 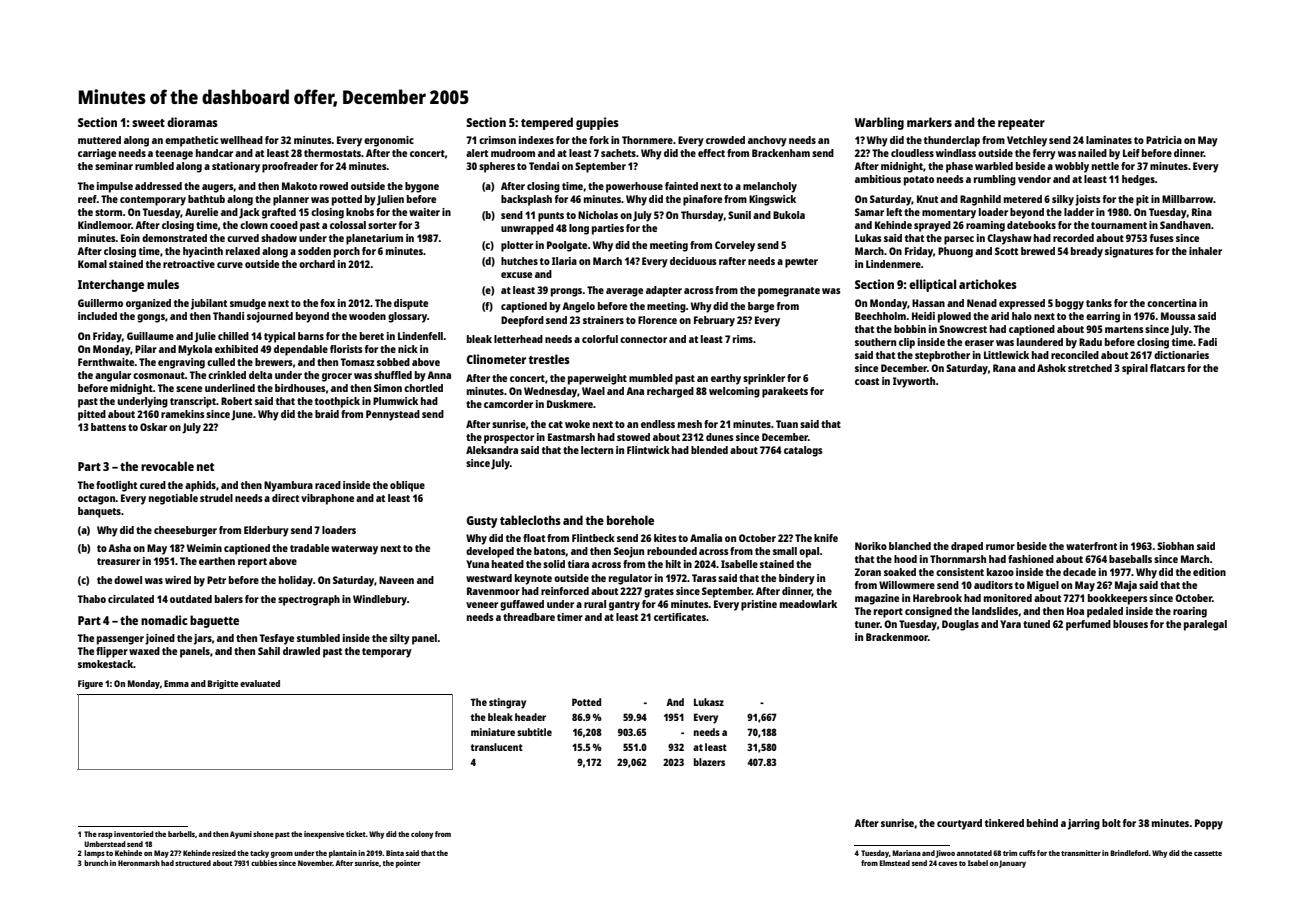 I want to click on tournament, so click(x=1119, y=225).
